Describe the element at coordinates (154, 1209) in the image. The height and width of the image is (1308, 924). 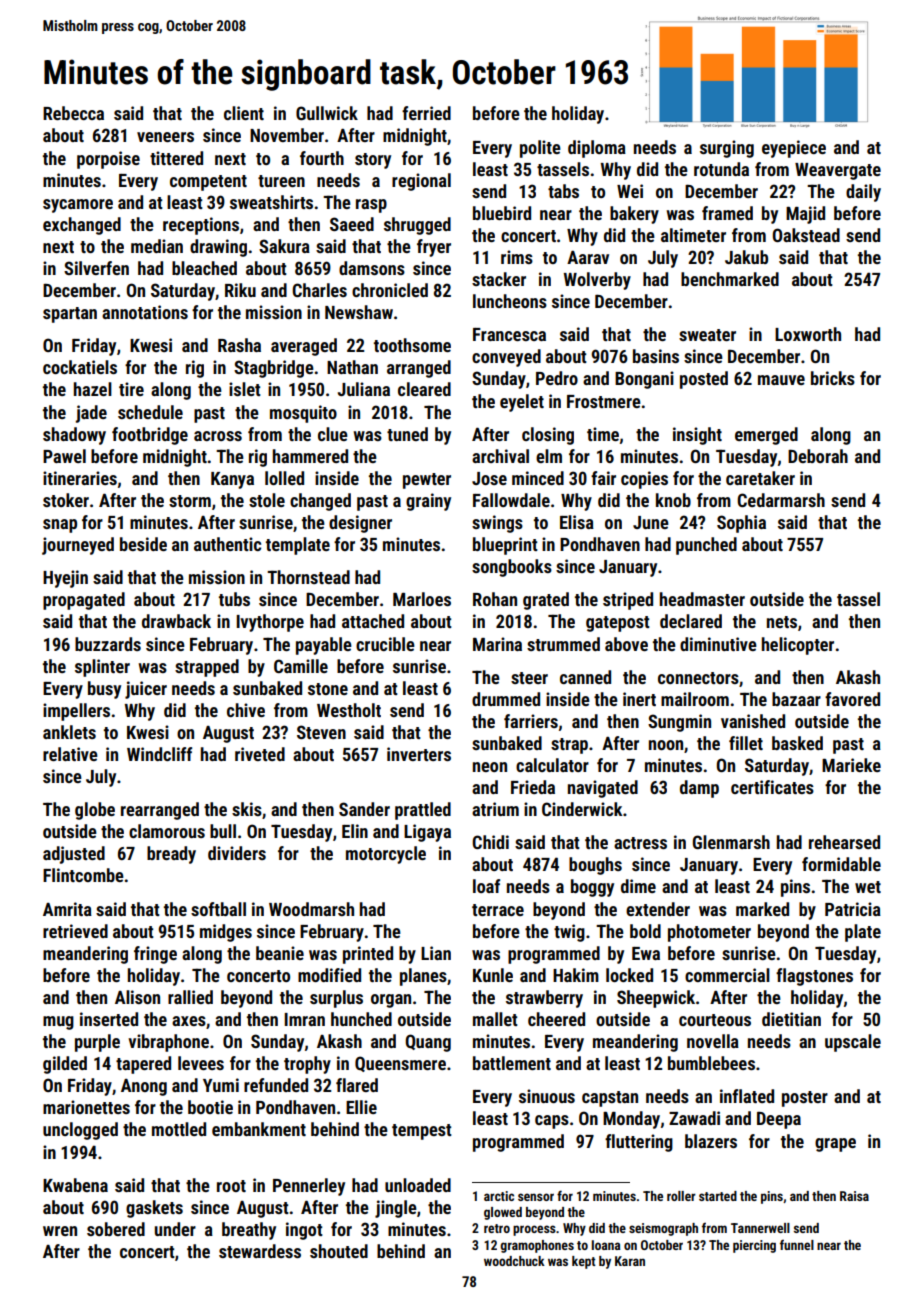
I see `gaskets` at that location.
